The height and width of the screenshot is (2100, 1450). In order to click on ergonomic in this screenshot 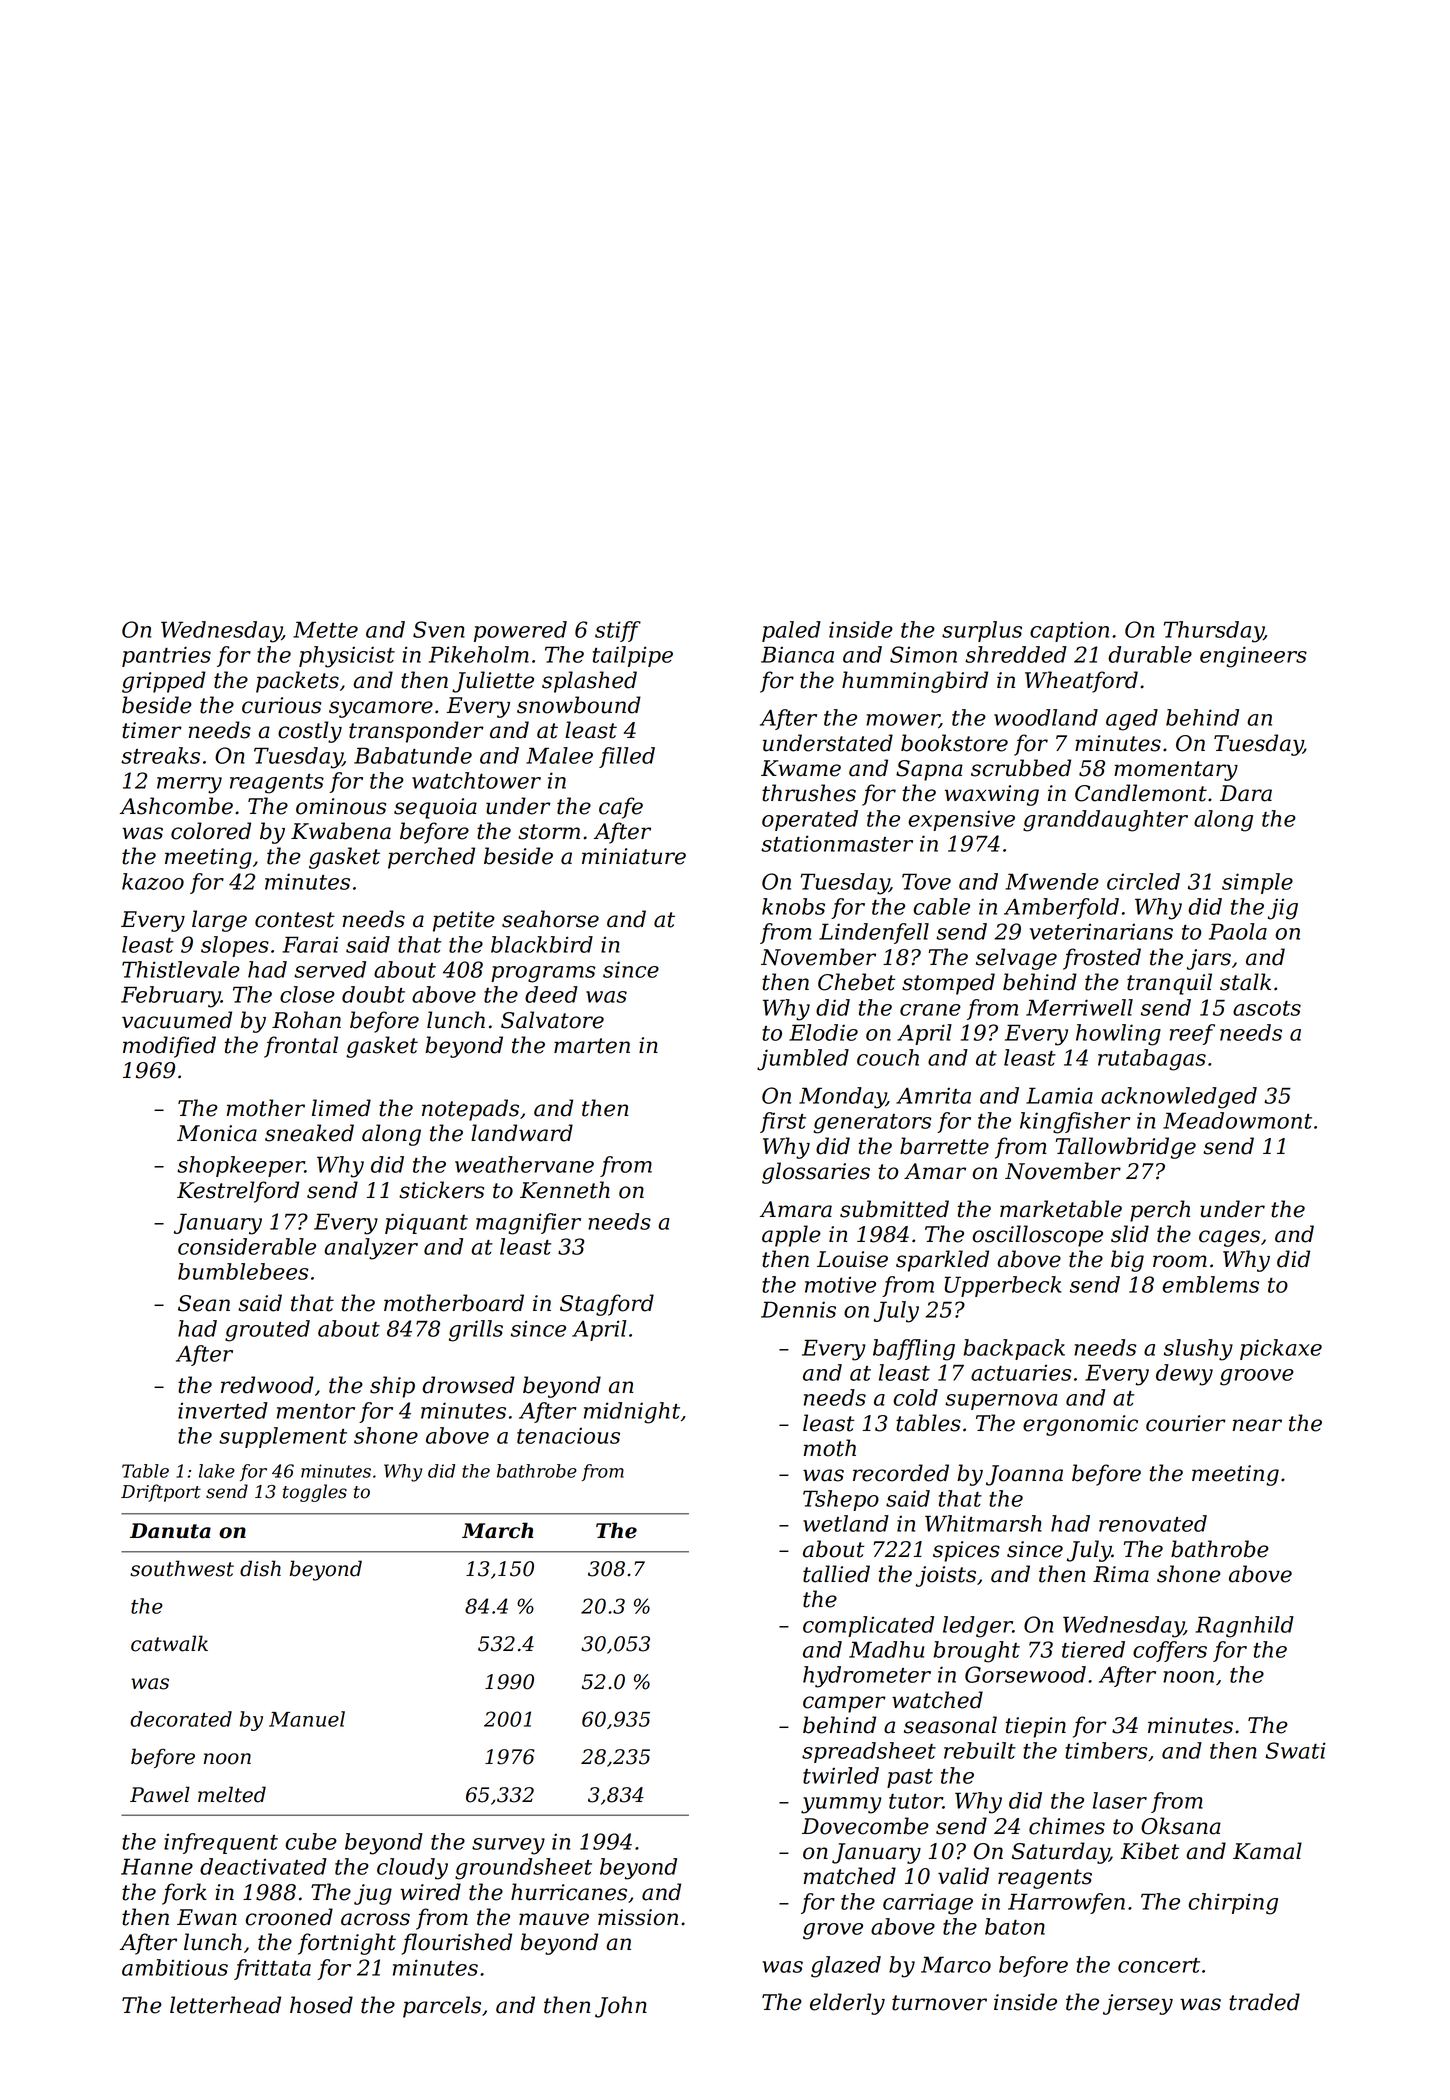, I will do `click(1080, 1425)`.
